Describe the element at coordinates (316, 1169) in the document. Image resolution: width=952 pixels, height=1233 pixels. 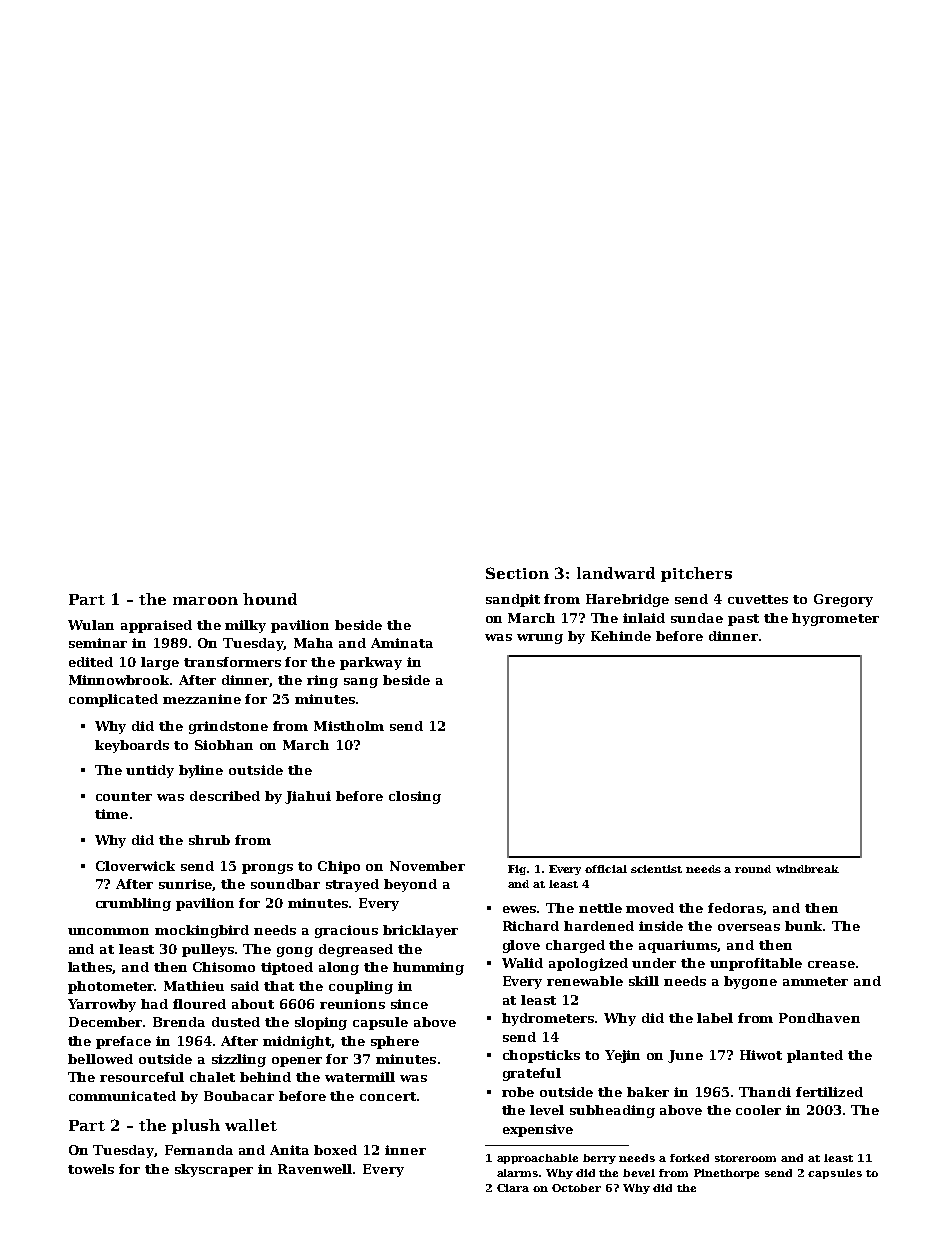
I see `Ravenwell` at that location.
